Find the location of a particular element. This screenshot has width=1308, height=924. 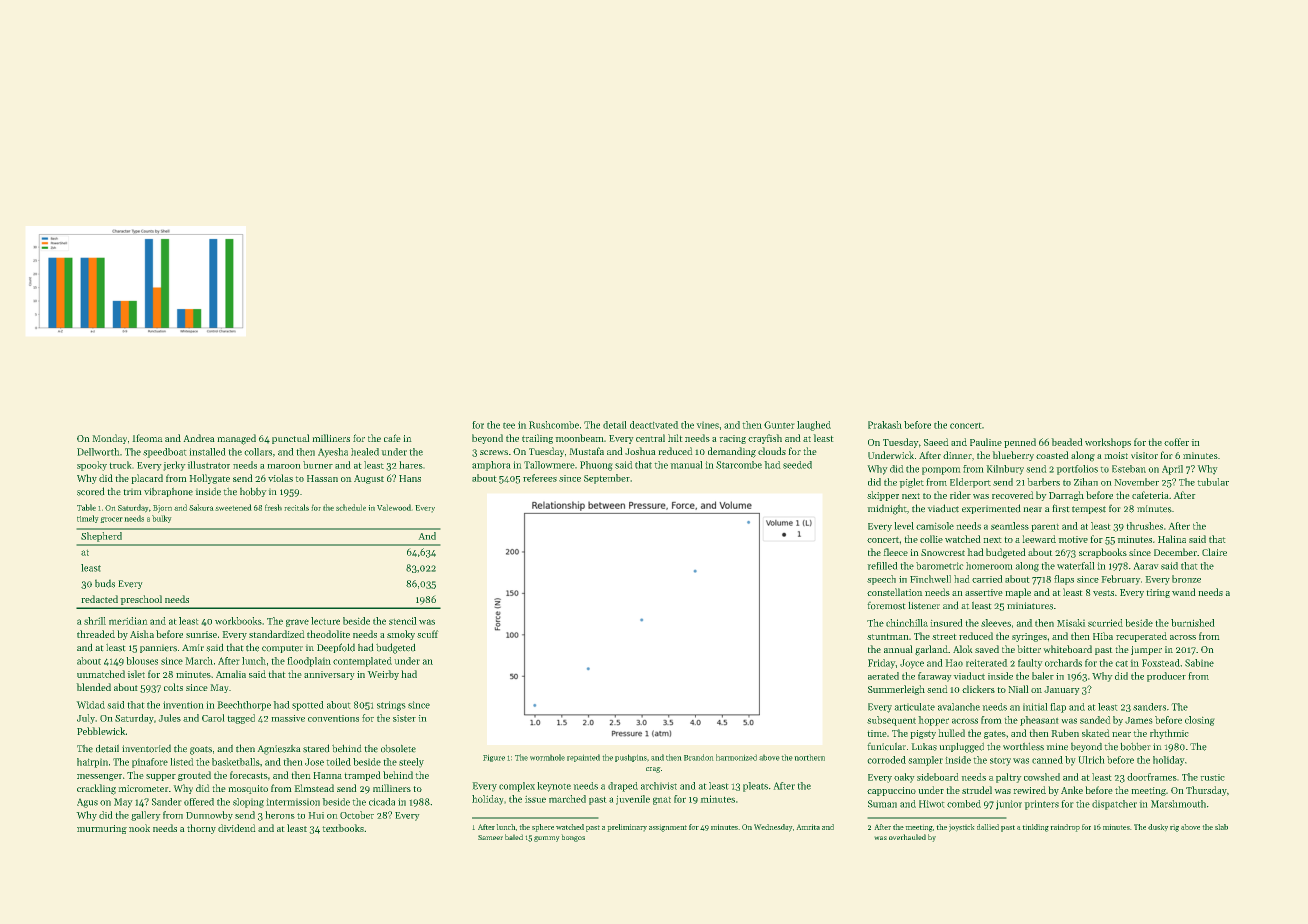

islet is located at coordinates (136, 674).
